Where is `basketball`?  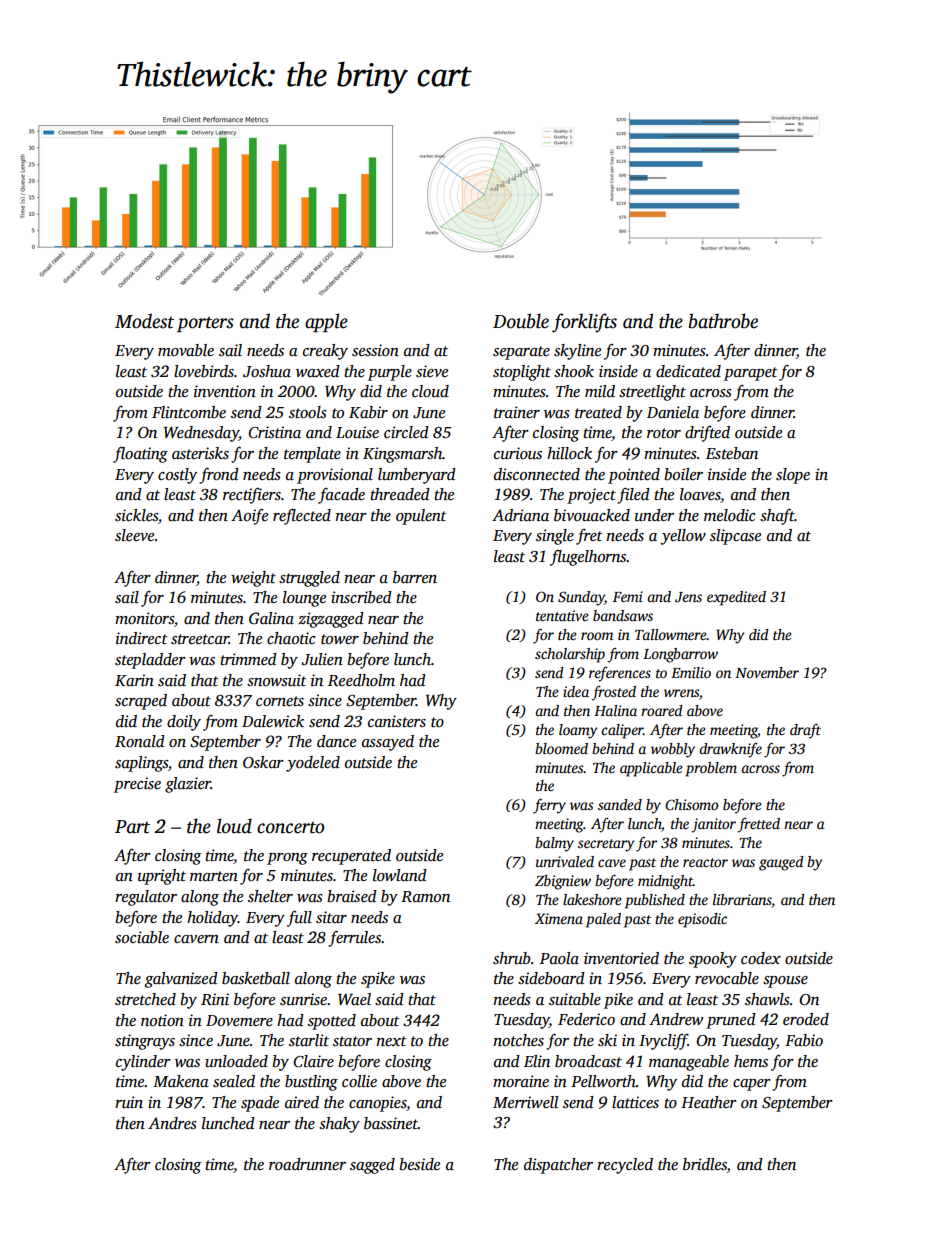 basketball is located at coordinates (256, 978).
